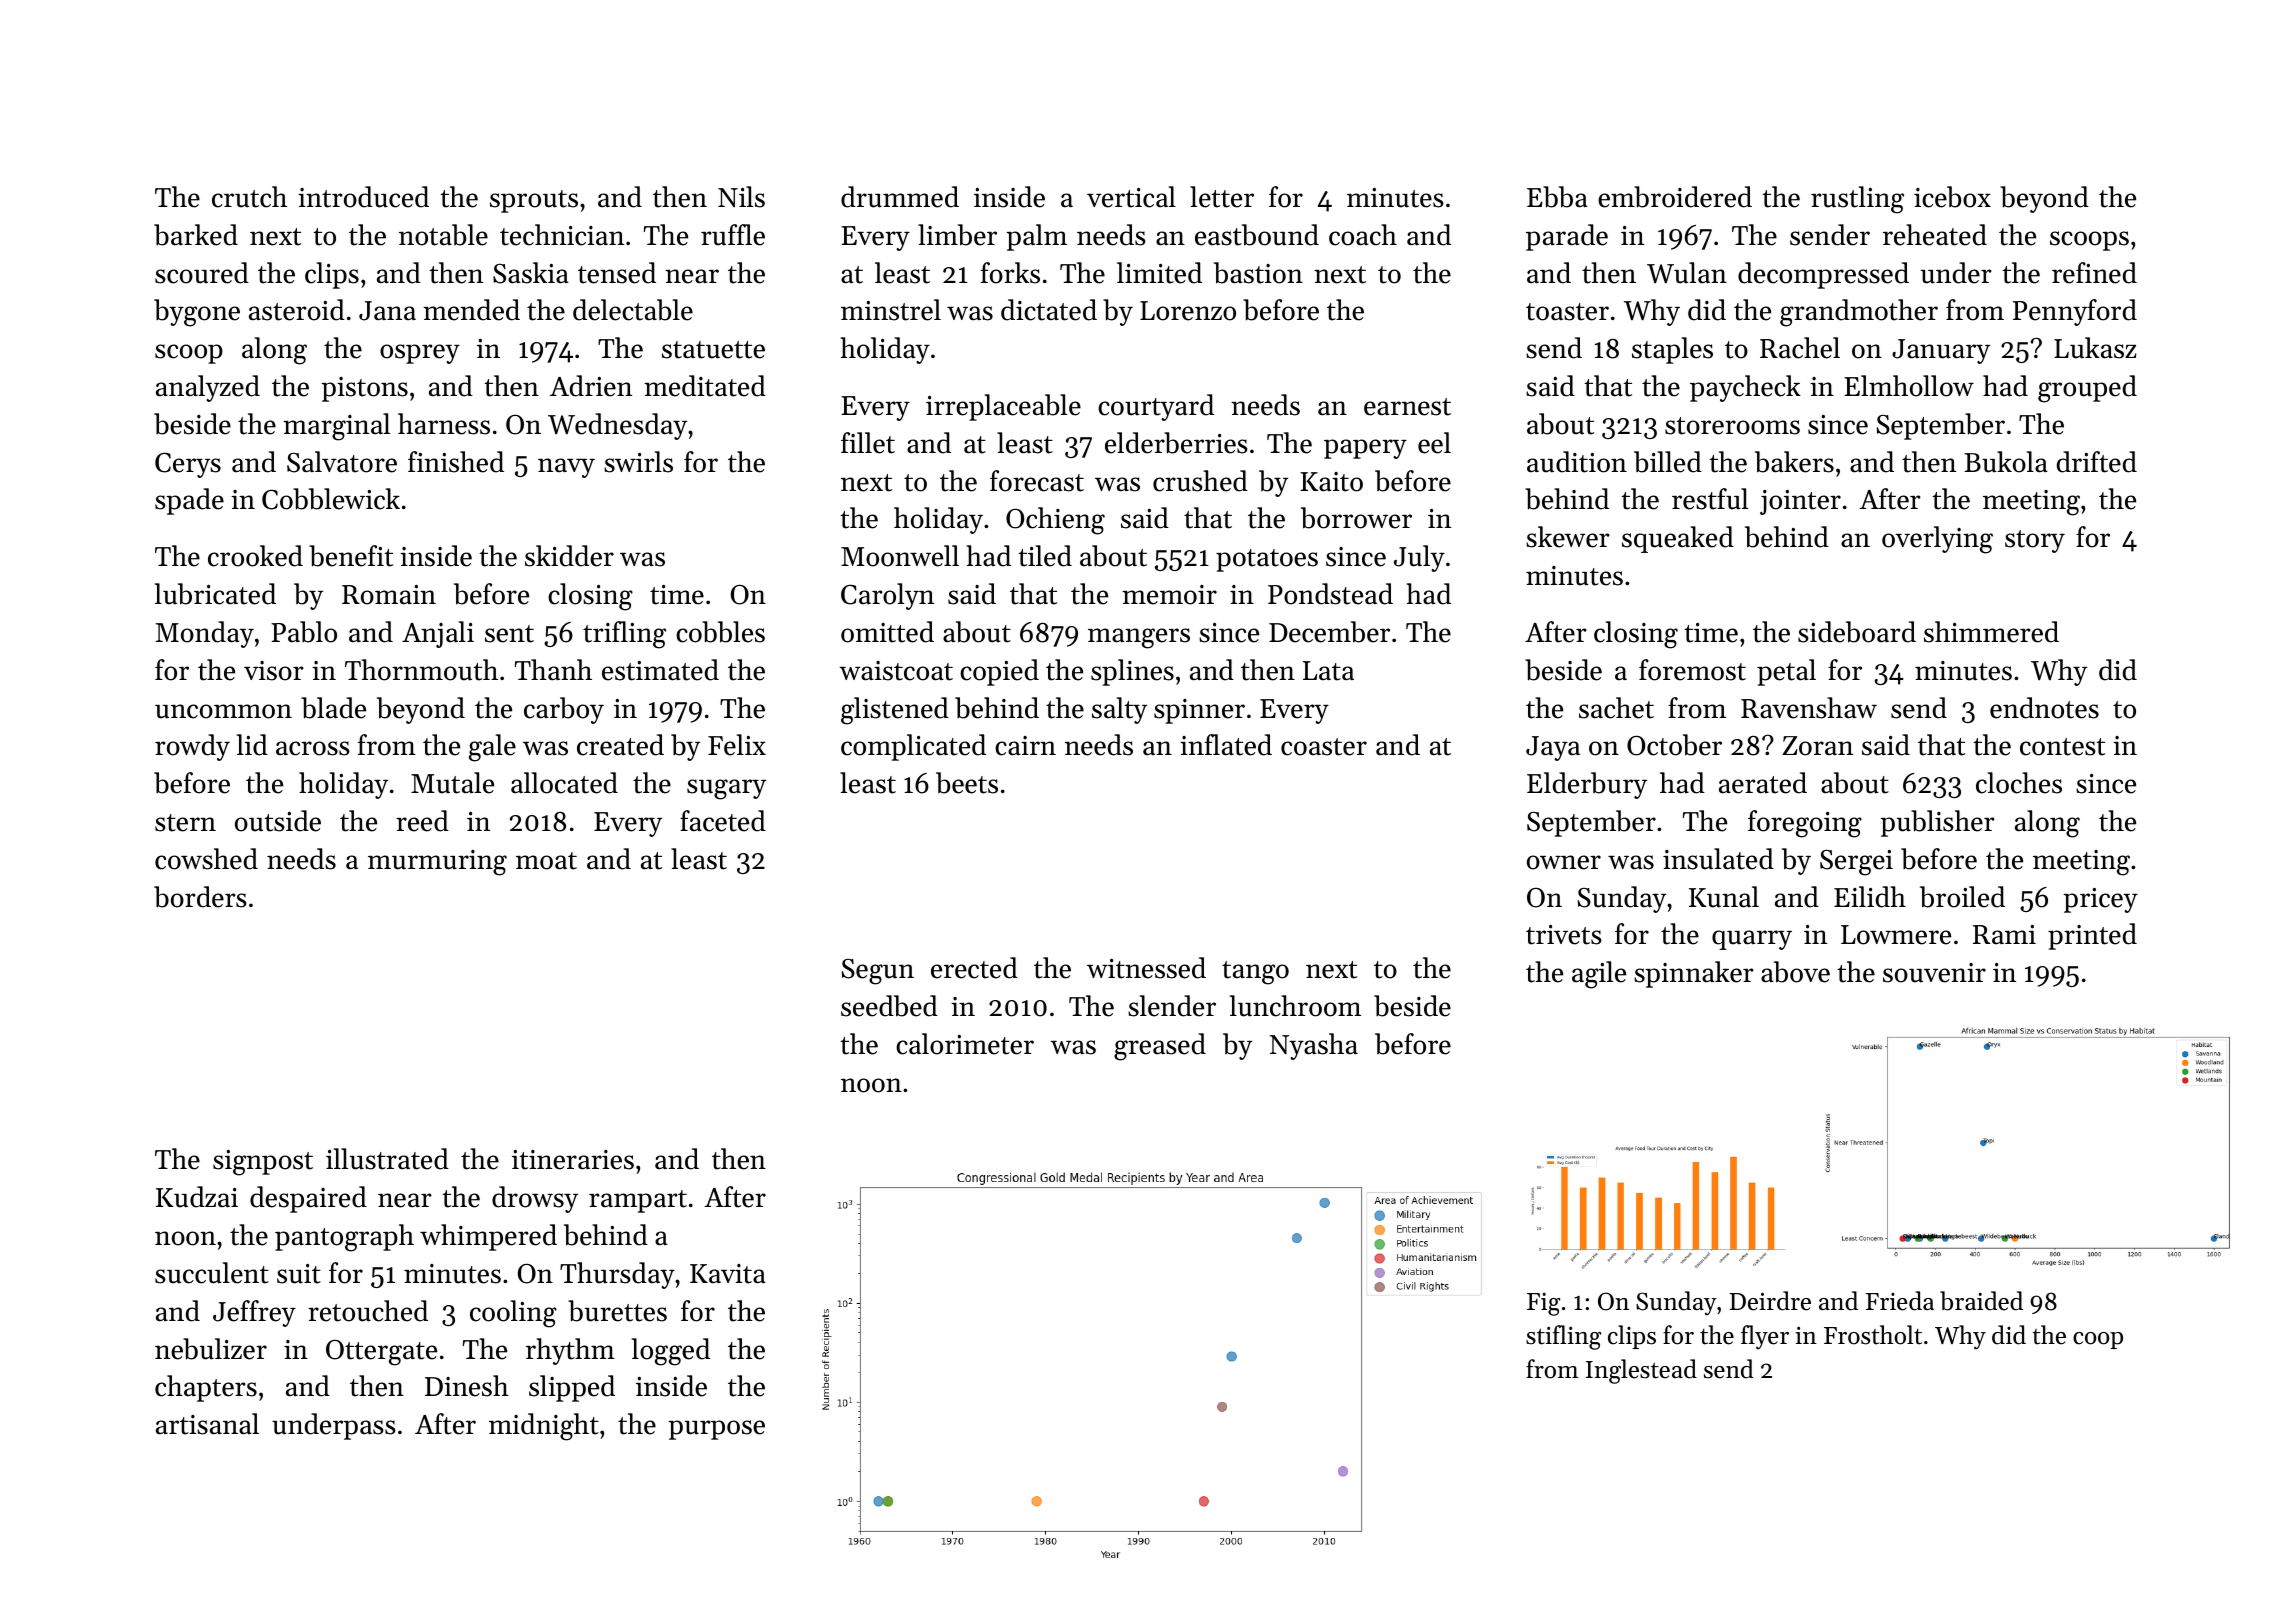 Image resolution: width=2292 pixels, height=1620 pixels. What do you see at coordinates (420, 354) in the screenshot?
I see `osprey` at bounding box center [420, 354].
